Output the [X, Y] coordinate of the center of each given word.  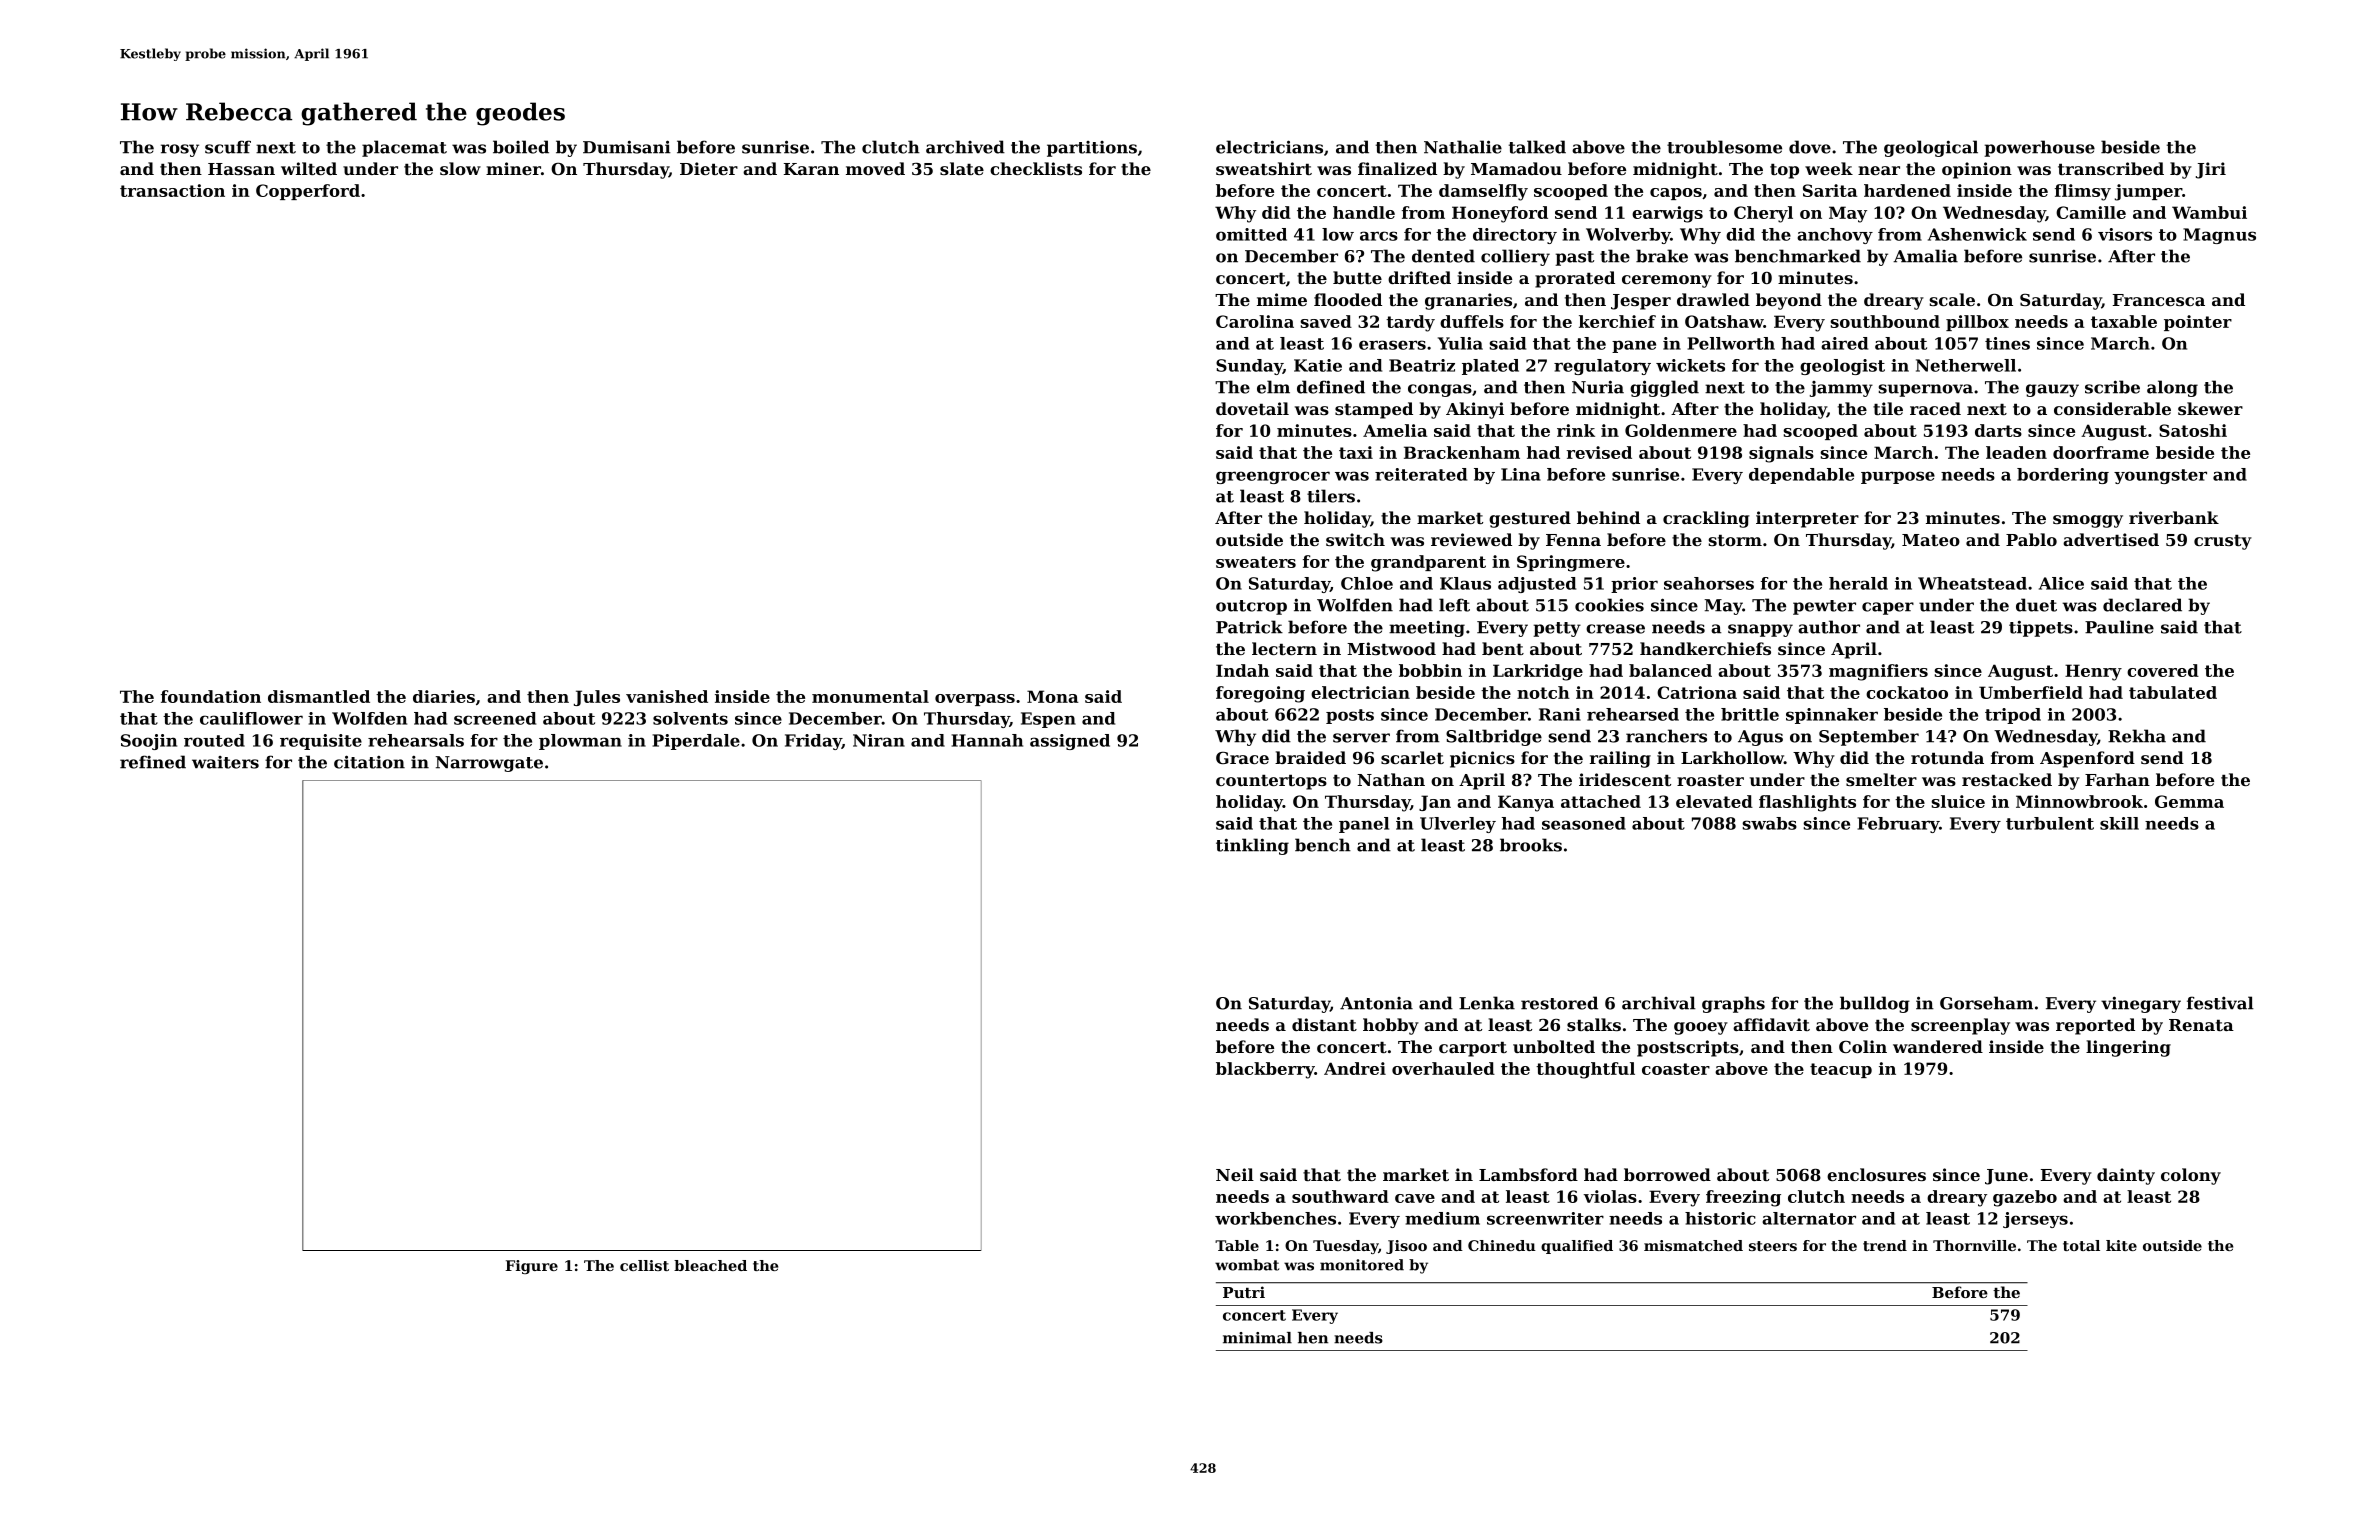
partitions [1092, 149]
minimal [1257, 1338]
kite [2121, 1245]
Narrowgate [489, 764]
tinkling [1252, 846]
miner [513, 168]
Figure [531, 1267]
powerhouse [2039, 148]
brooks [1531, 845]
